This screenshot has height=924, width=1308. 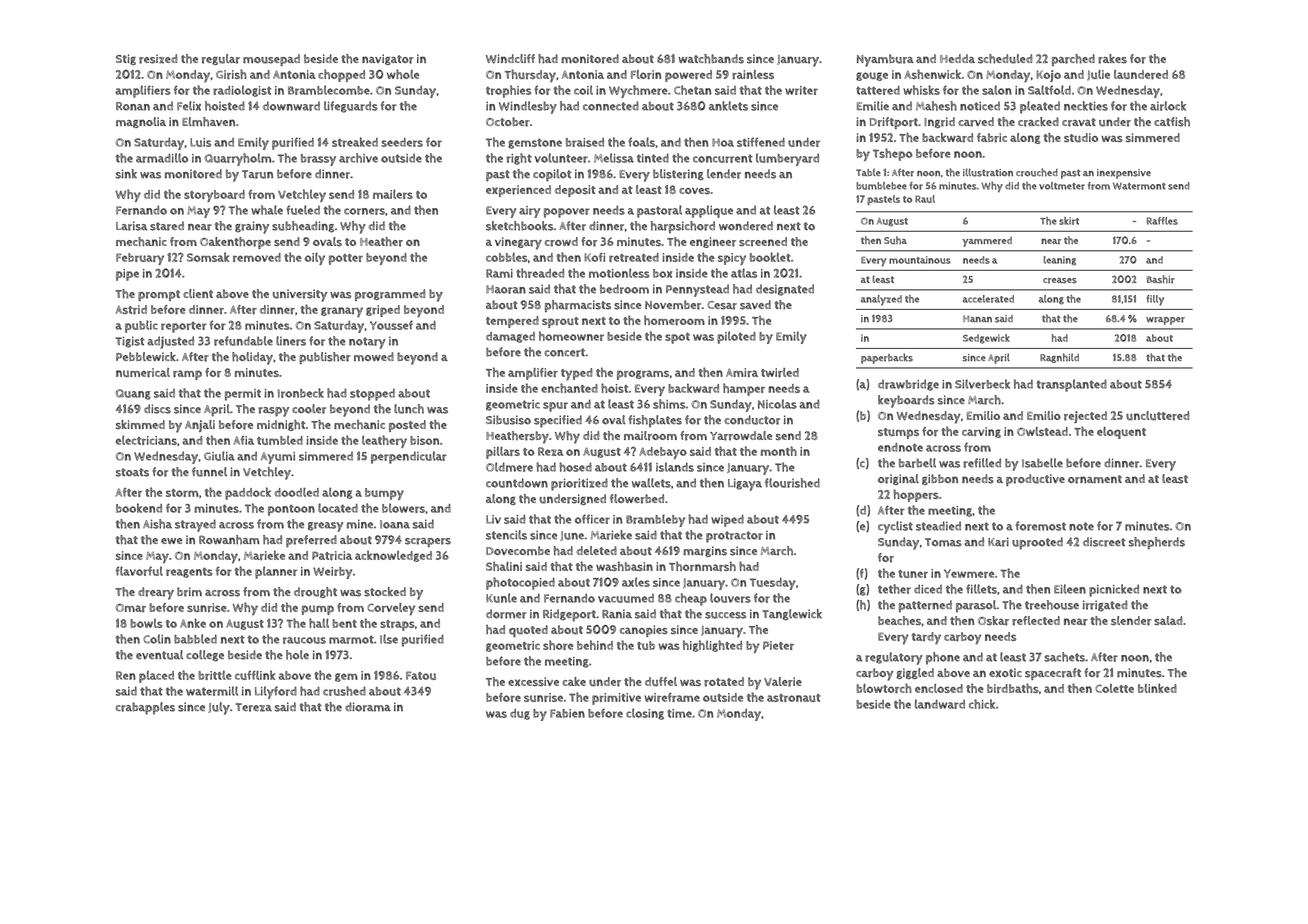 I want to click on Chetan, so click(x=692, y=90).
